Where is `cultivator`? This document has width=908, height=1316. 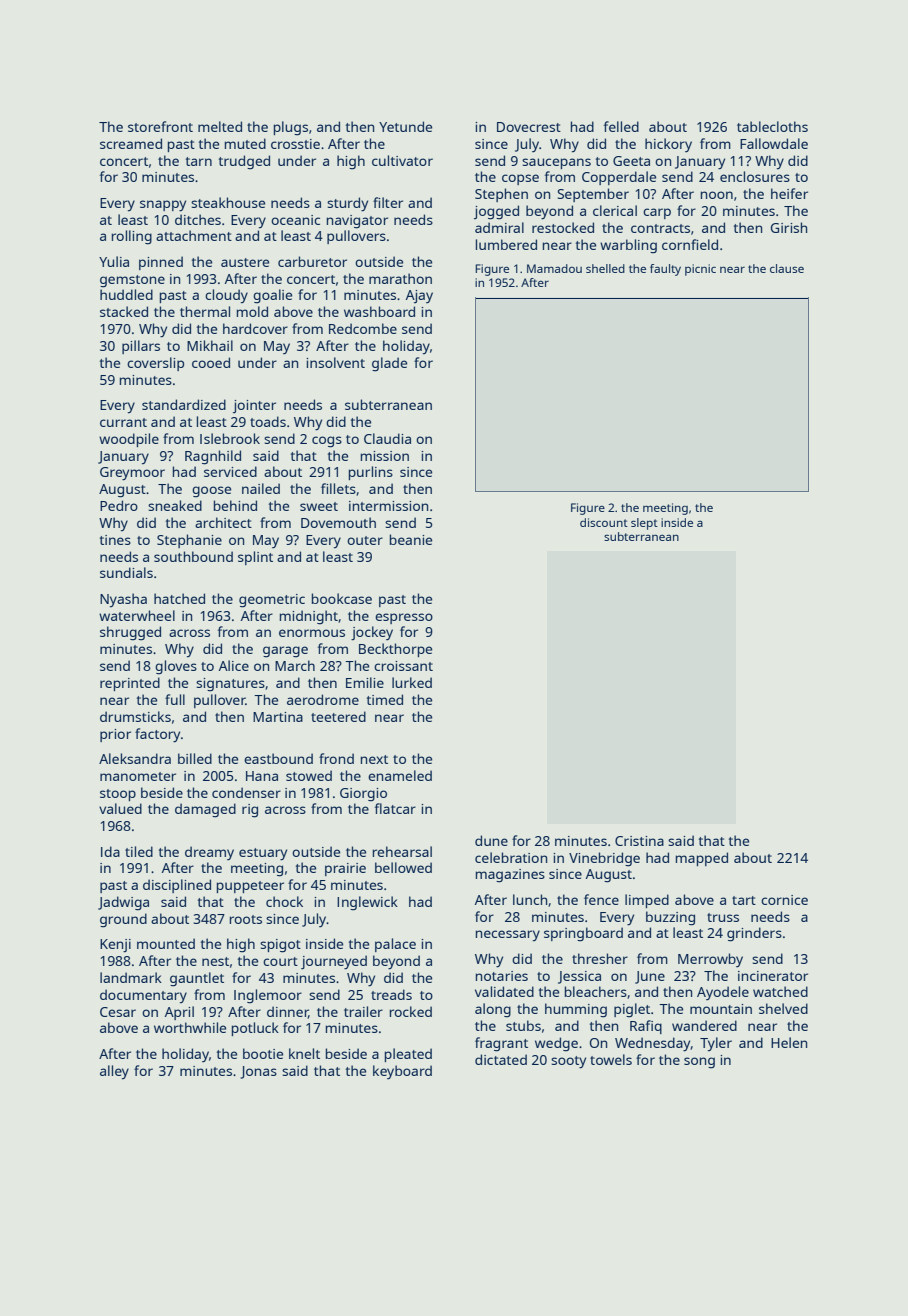 cultivator is located at coordinates (402, 160).
